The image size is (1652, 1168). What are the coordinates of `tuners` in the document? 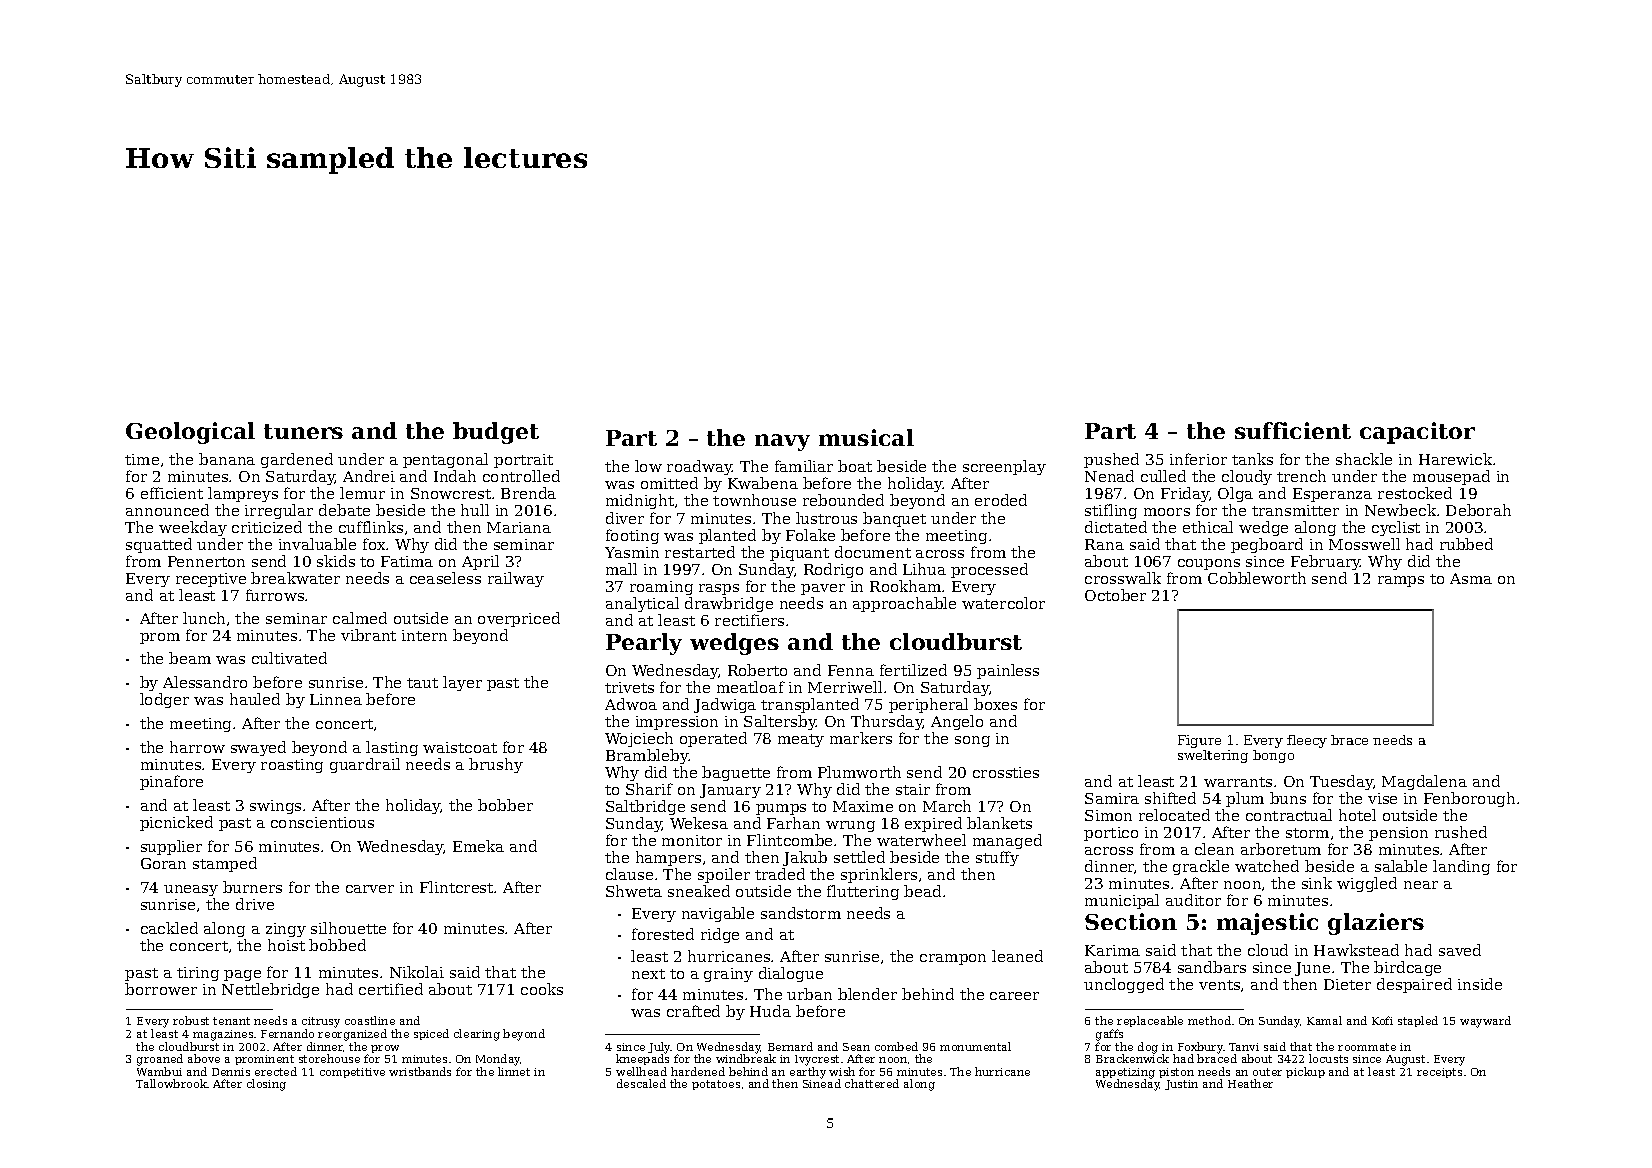 It's located at (303, 431).
